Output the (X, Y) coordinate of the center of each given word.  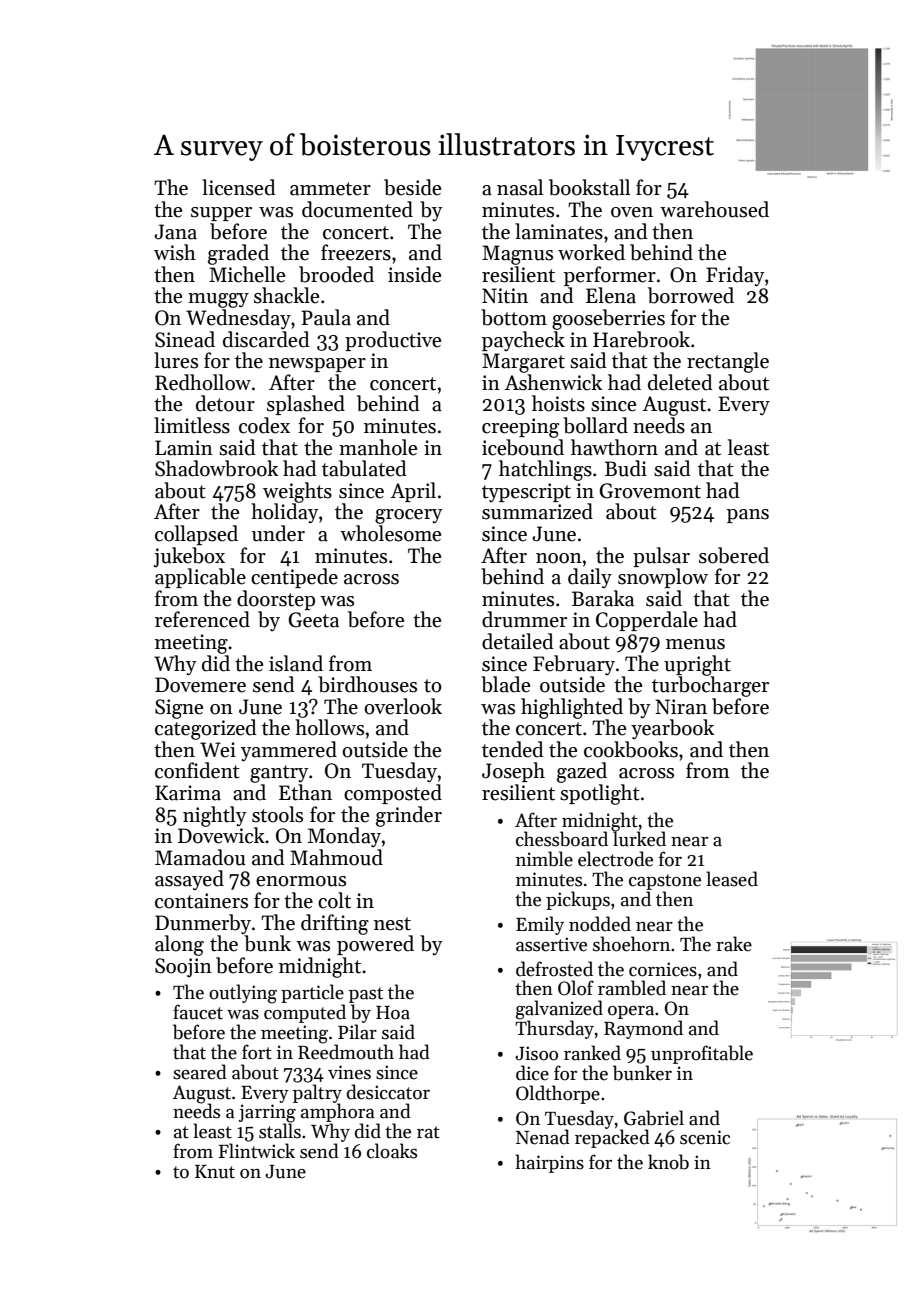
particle (312, 993)
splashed (306, 405)
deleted (680, 382)
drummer (524, 619)
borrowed (691, 295)
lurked (639, 839)
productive (393, 341)
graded (238, 254)
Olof (576, 988)
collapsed (196, 535)
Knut (215, 1172)
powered (375, 945)
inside (414, 274)
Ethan (305, 792)
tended (513, 749)
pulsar (661, 557)
